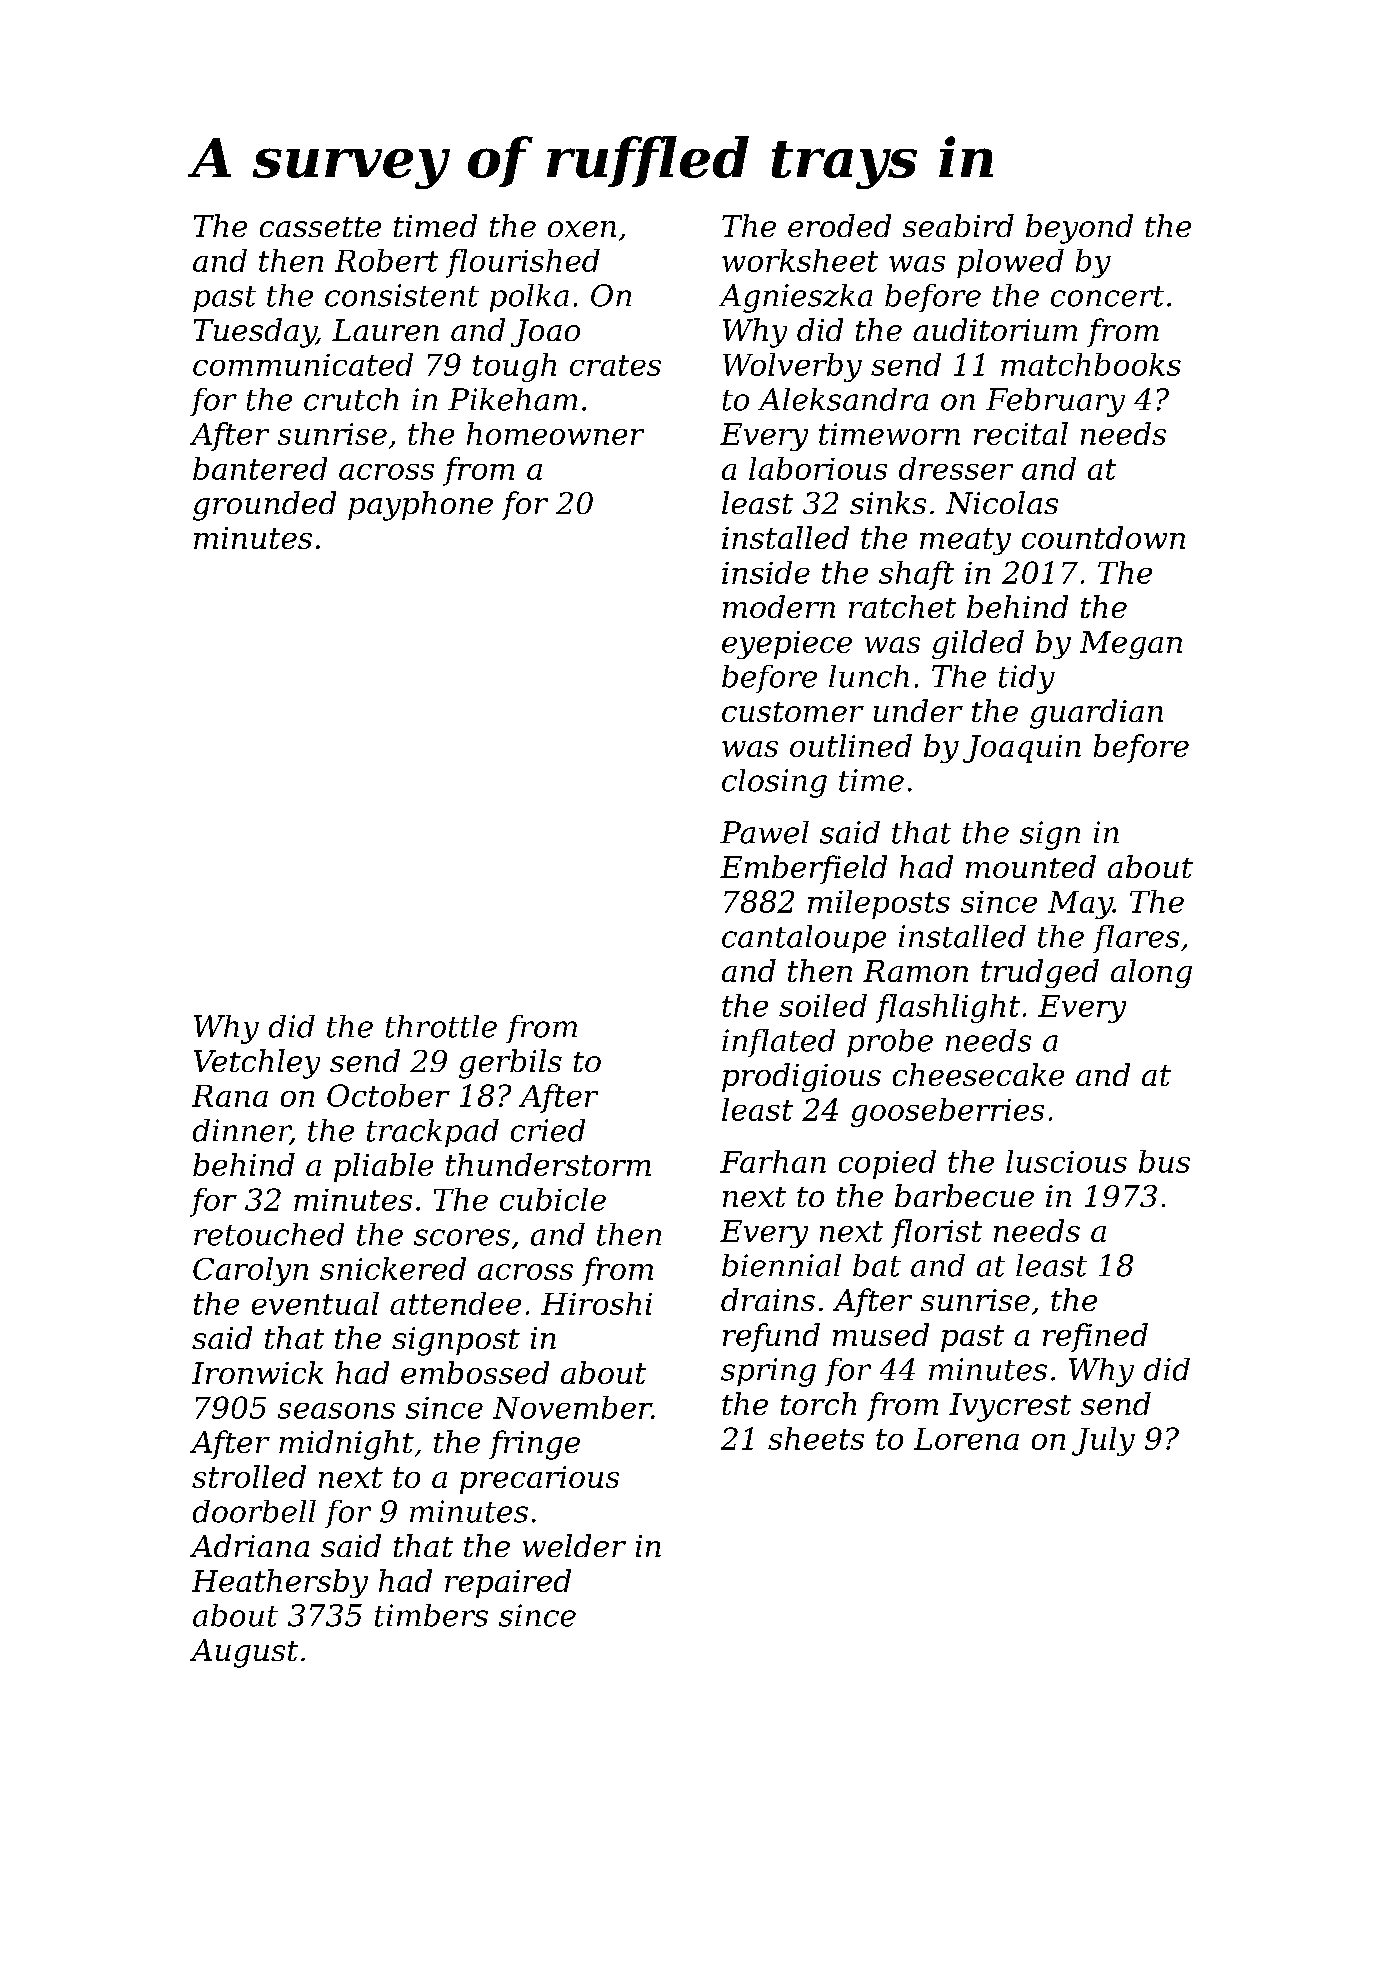  What do you see at coordinates (1095, 1337) in the image?
I see `refined` at bounding box center [1095, 1337].
